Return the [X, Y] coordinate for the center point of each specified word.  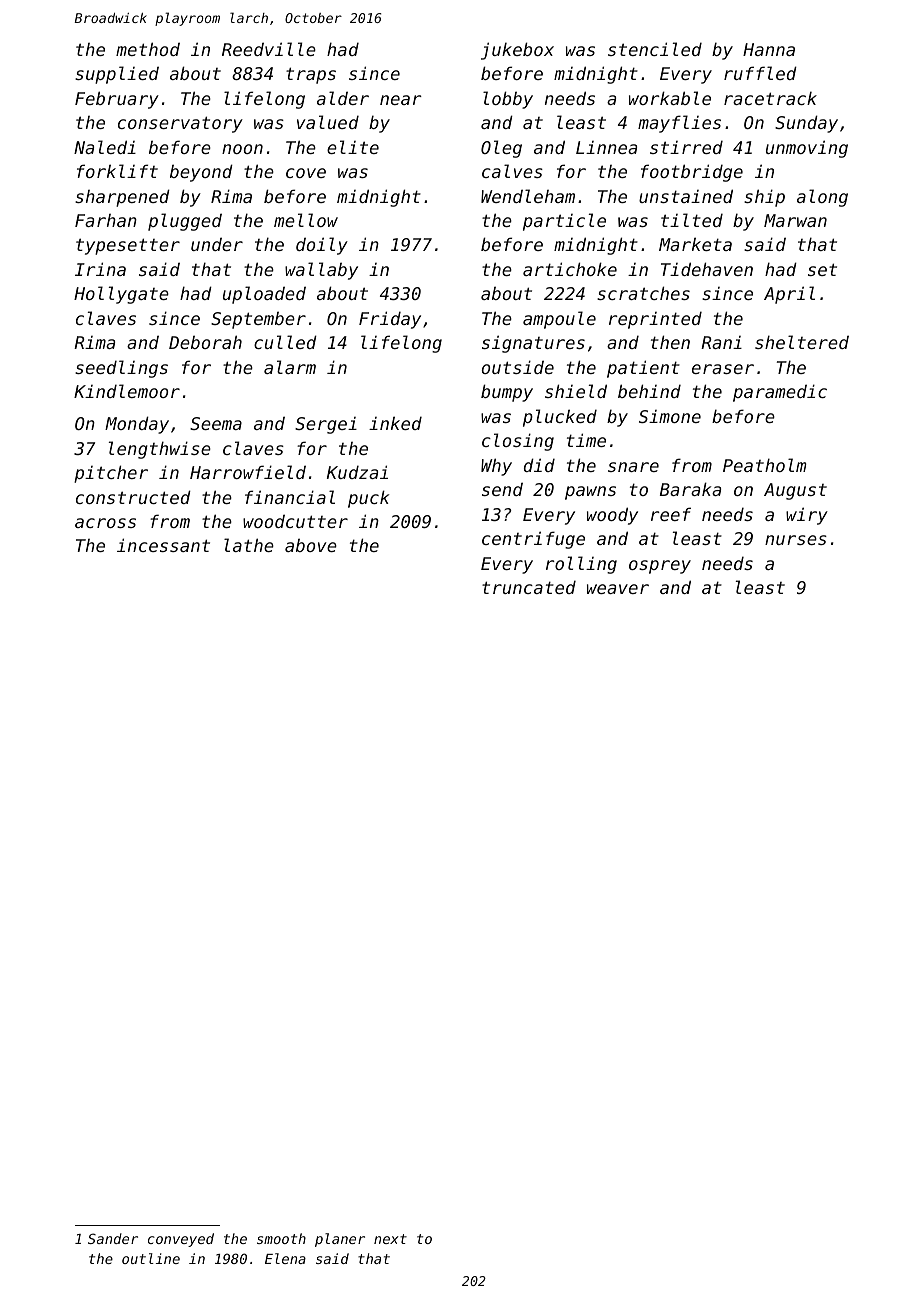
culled [285, 342]
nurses [796, 540]
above [311, 545]
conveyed [181, 1240]
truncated [529, 587]
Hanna [769, 49]
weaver [618, 589]
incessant [163, 545]
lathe [249, 545]
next [390, 1239]
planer [340, 1240]
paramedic [780, 393]
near [401, 100]
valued [328, 122]
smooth [281, 1238]
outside [518, 367]
